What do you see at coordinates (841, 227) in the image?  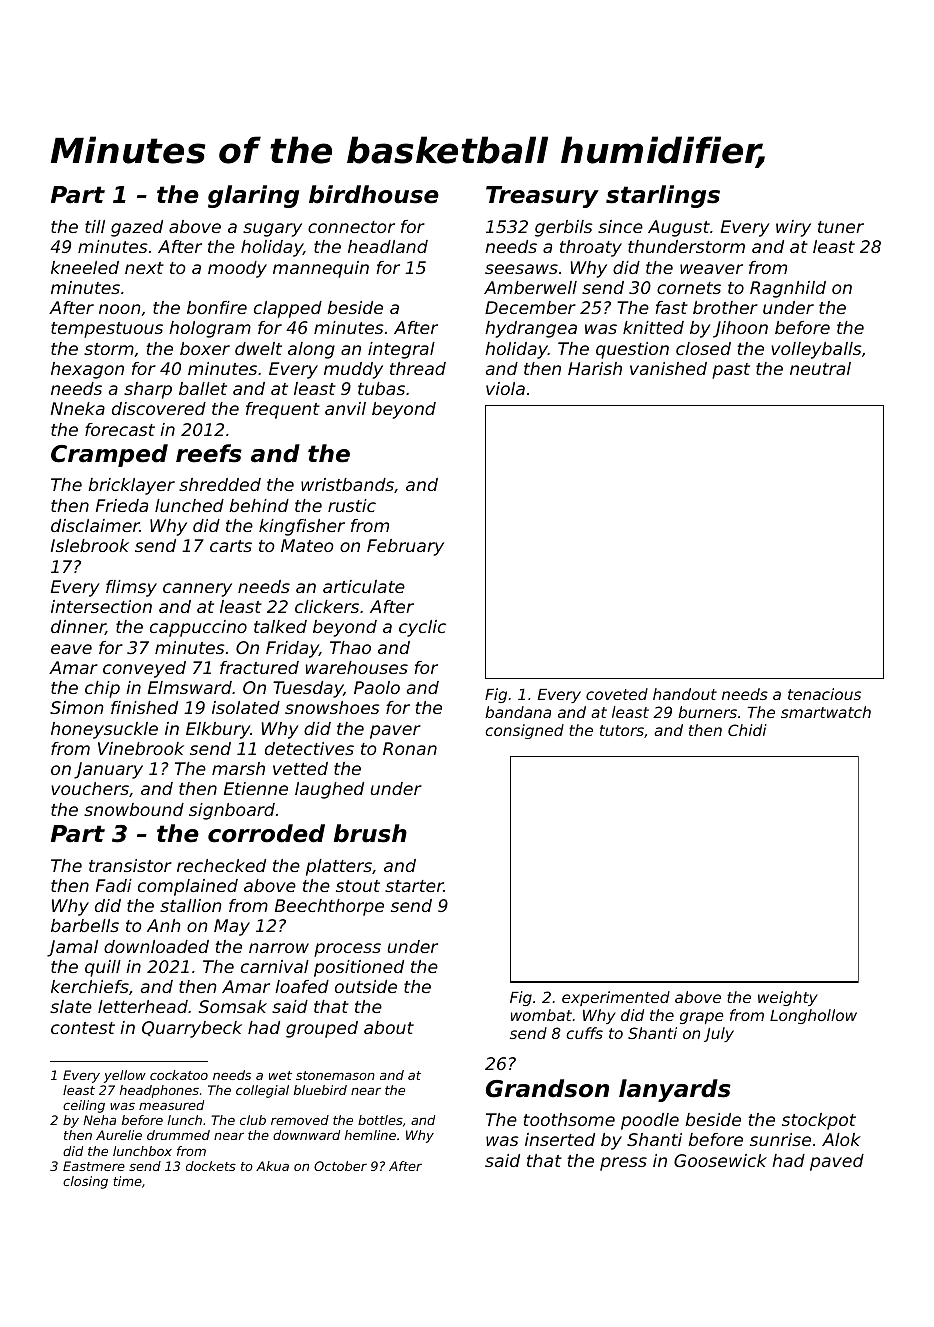 I see `tuner` at bounding box center [841, 227].
